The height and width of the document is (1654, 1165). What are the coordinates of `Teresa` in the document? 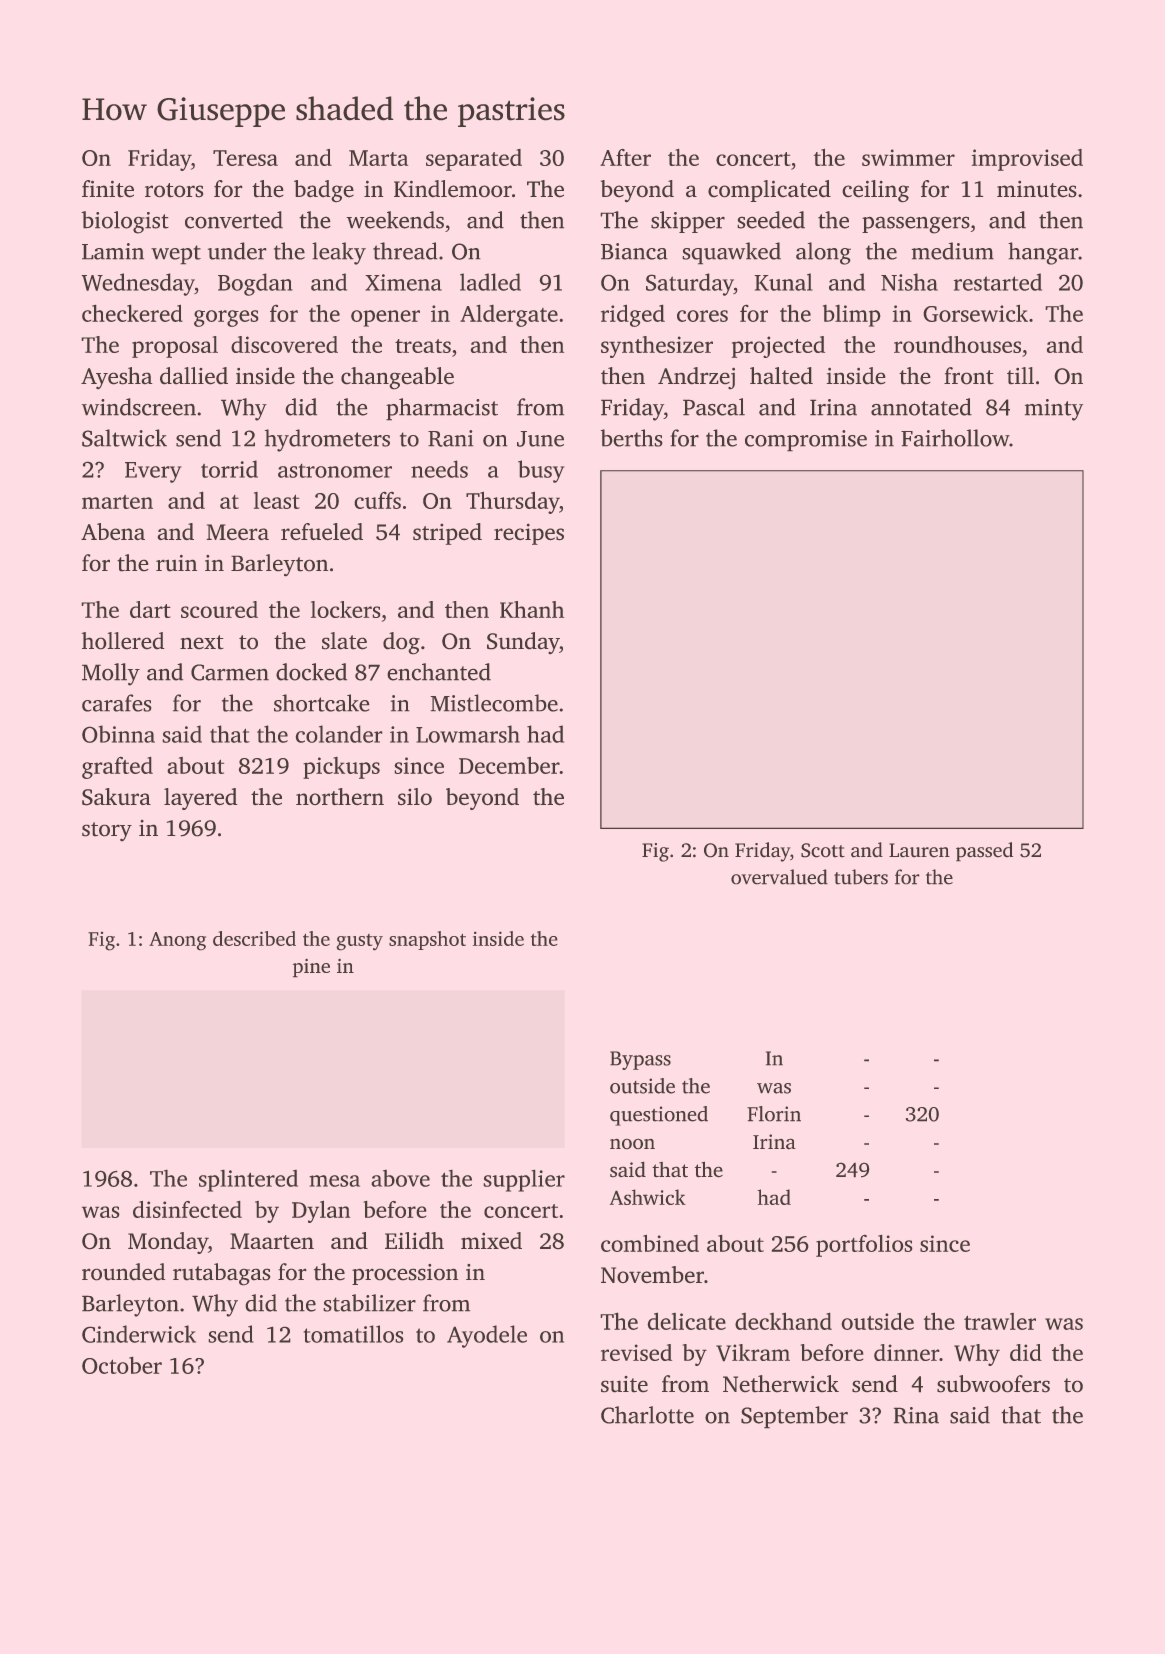 It's located at (245, 158).
